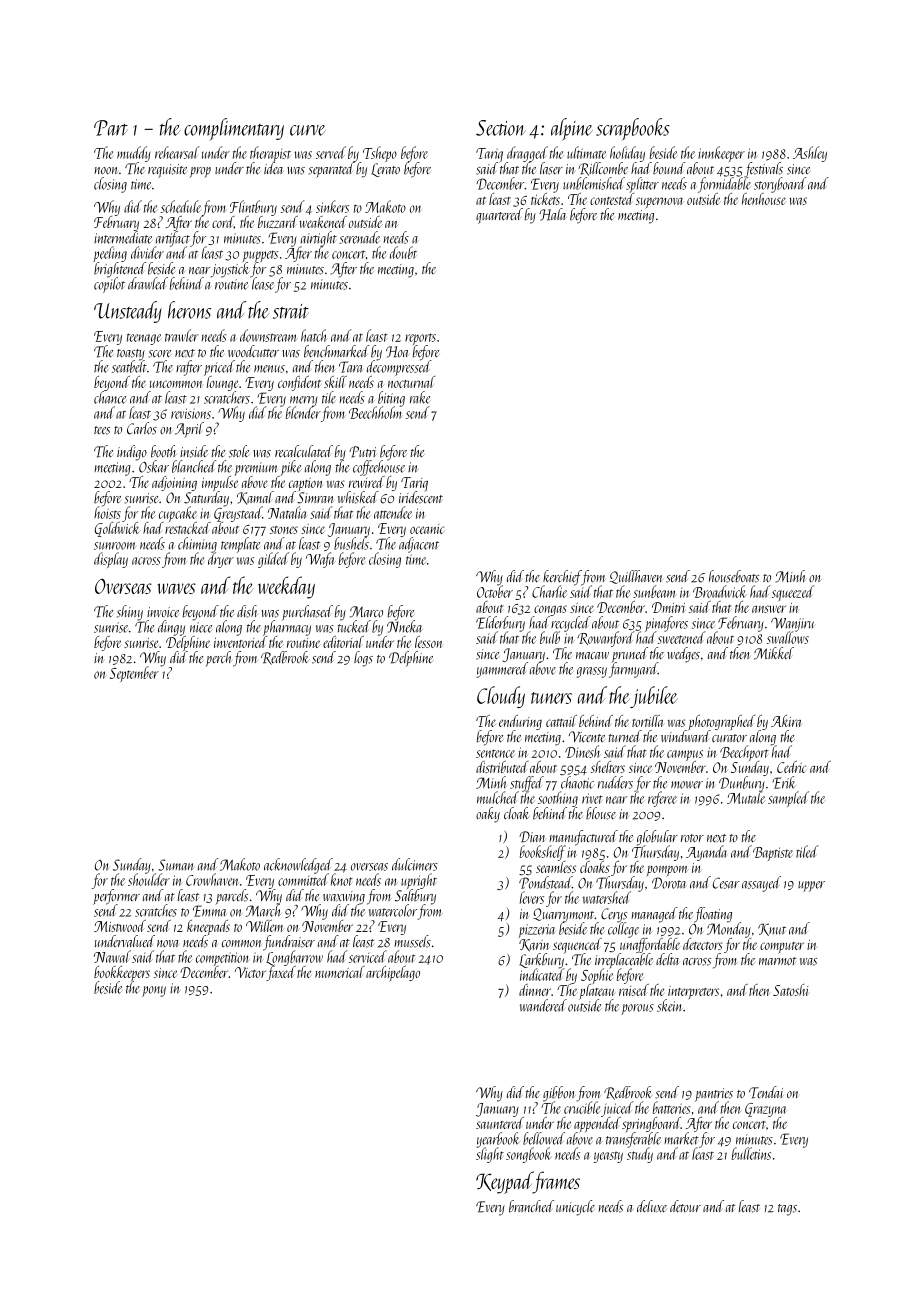 This screenshot has height=1308, width=924. I want to click on rake, so click(420, 397).
